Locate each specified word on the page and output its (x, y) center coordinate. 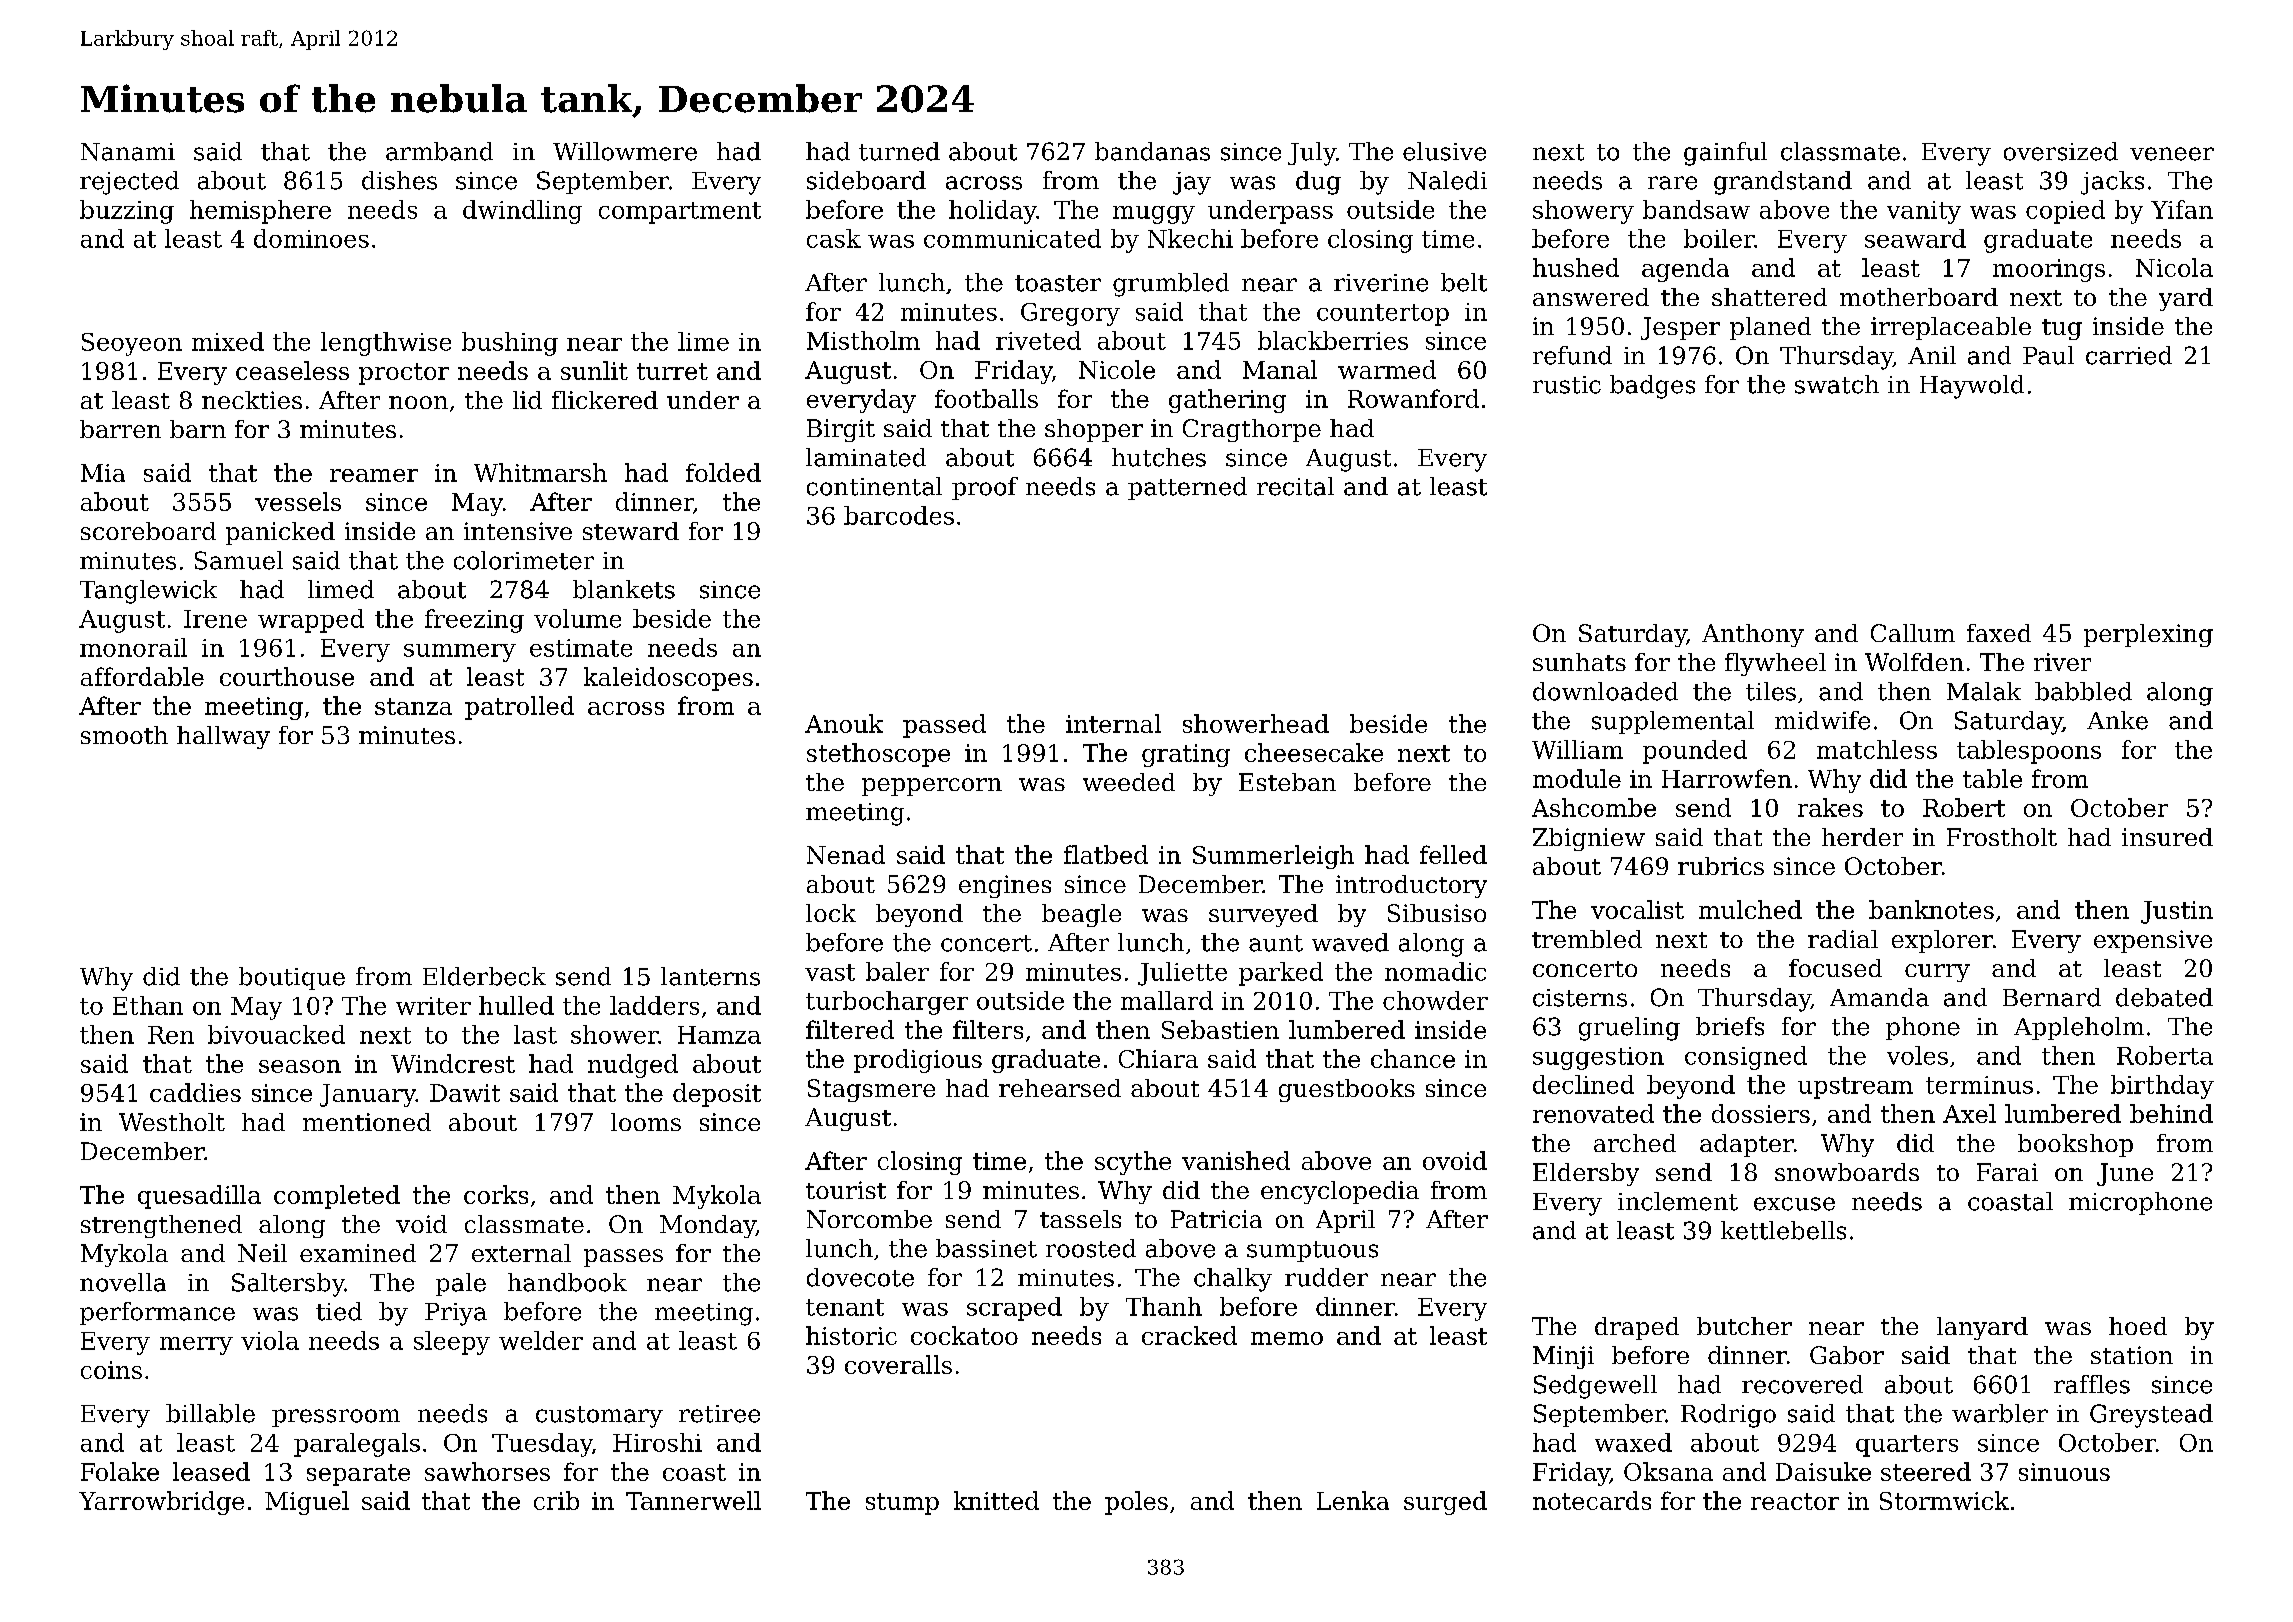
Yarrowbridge (161, 1503)
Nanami (128, 152)
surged (1445, 1503)
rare (1672, 183)
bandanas (1152, 151)
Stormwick (1944, 1500)
